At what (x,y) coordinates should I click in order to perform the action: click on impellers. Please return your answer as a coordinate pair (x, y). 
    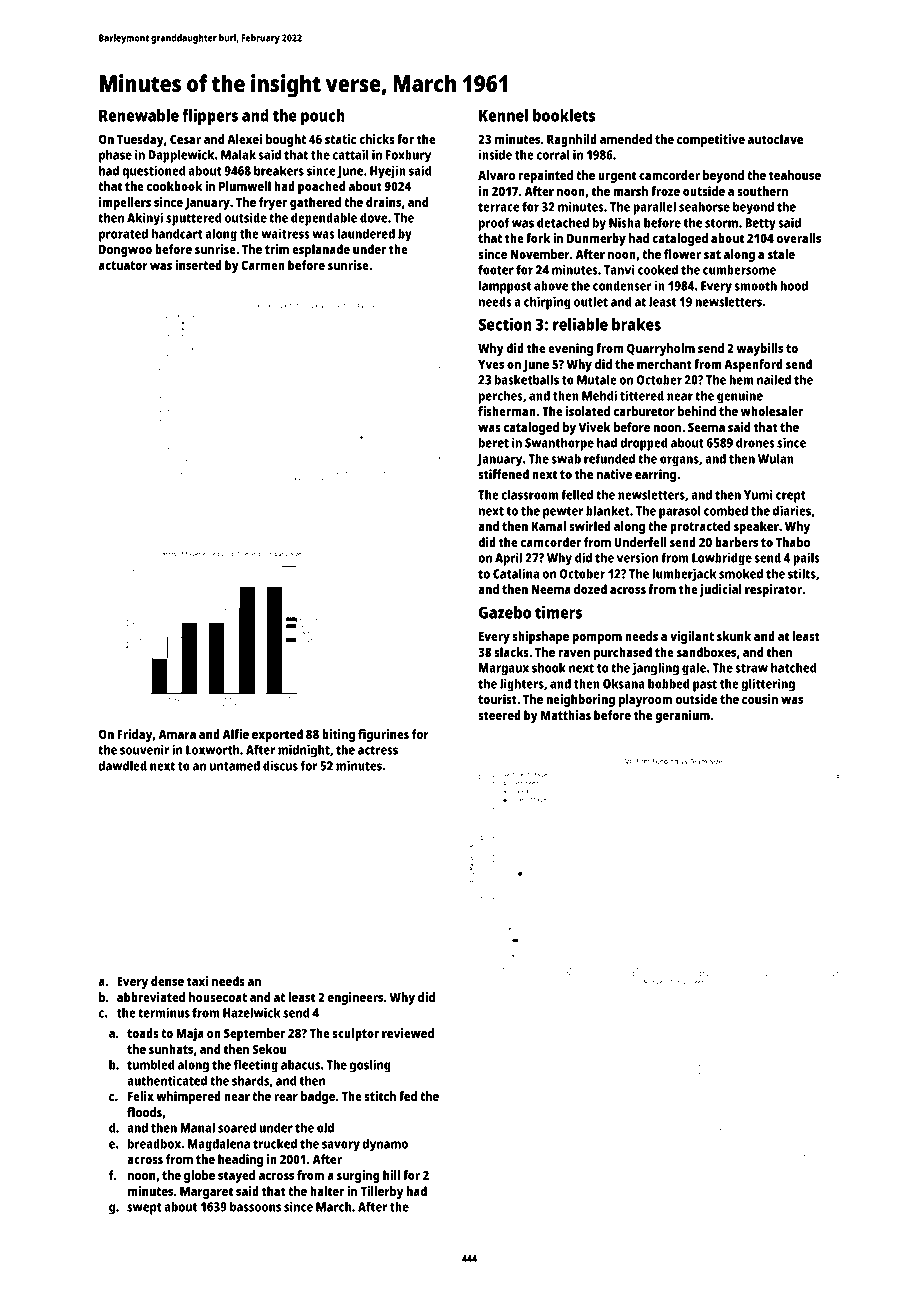
    Looking at the image, I should click on (125, 203).
